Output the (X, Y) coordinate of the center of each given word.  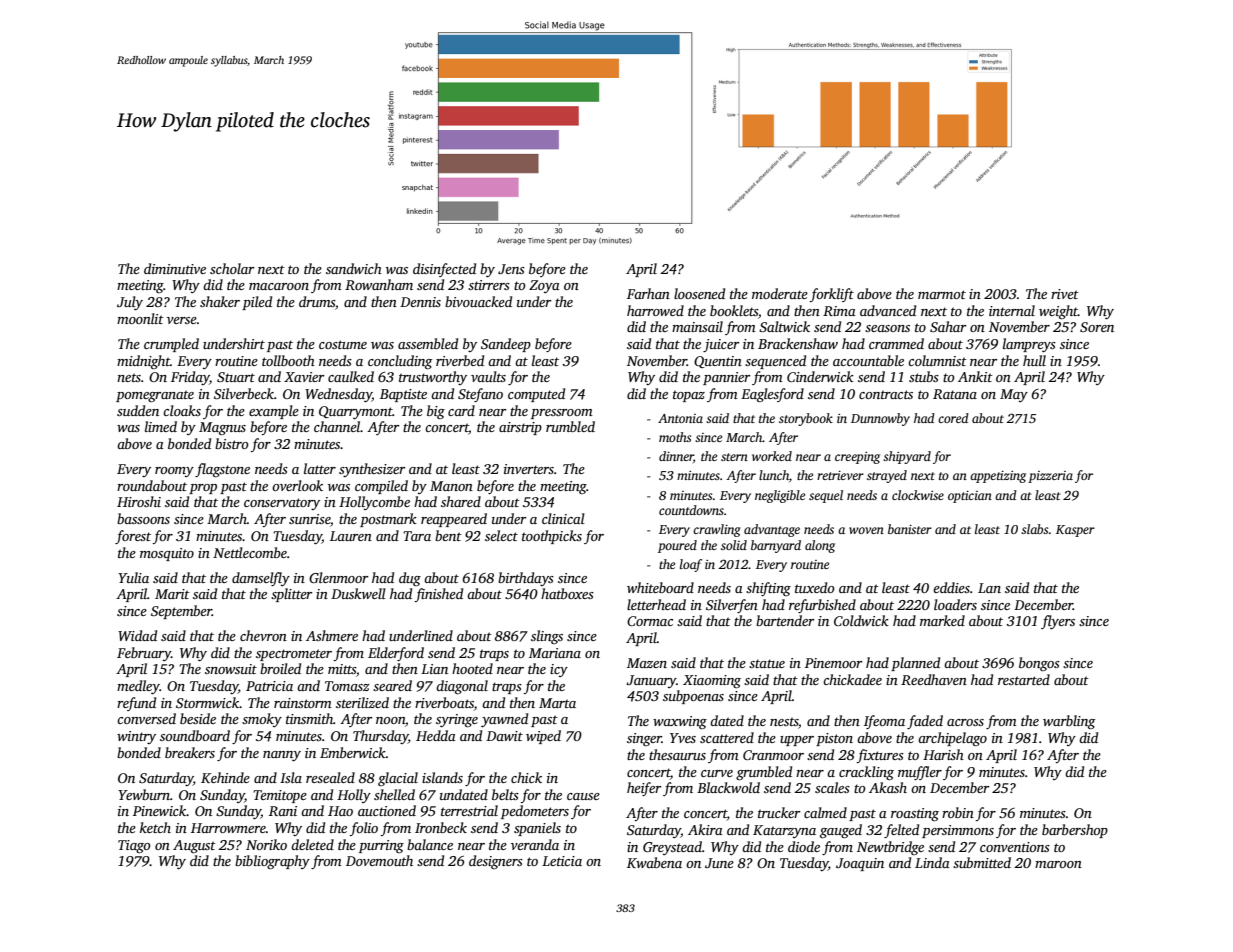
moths (675, 437)
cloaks (182, 410)
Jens (511, 269)
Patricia (269, 686)
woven (866, 530)
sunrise (309, 519)
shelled (394, 794)
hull (1034, 360)
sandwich (354, 268)
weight (1058, 312)
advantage (772, 530)
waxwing (680, 722)
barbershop (1075, 831)
